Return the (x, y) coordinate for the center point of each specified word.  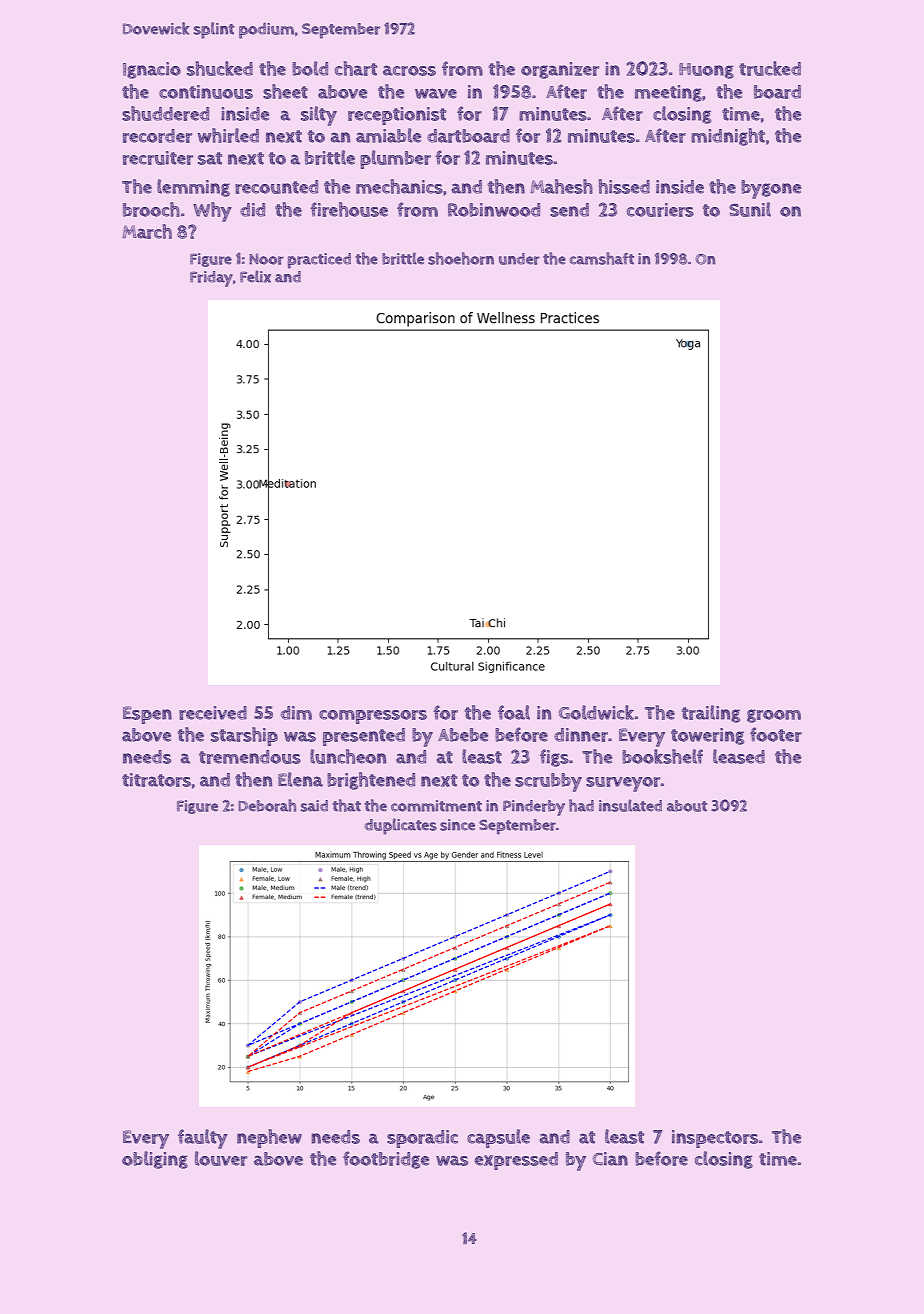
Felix (255, 276)
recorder (157, 136)
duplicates (401, 826)
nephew (269, 1138)
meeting (668, 93)
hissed (624, 186)
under (519, 259)
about (687, 806)
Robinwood (494, 210)
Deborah (267, 805)
